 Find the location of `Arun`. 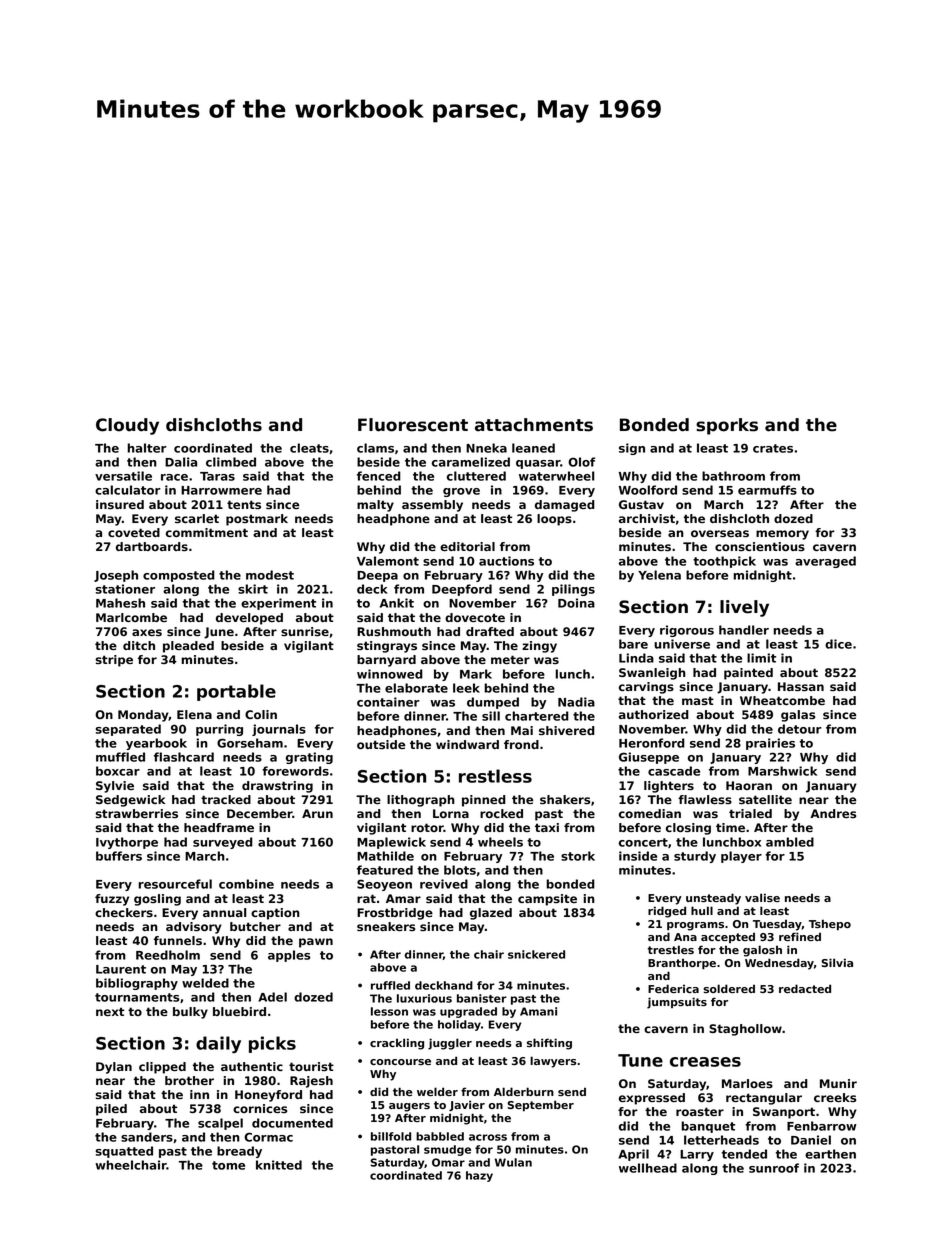

Arun is located at coordinates (317, 813).
